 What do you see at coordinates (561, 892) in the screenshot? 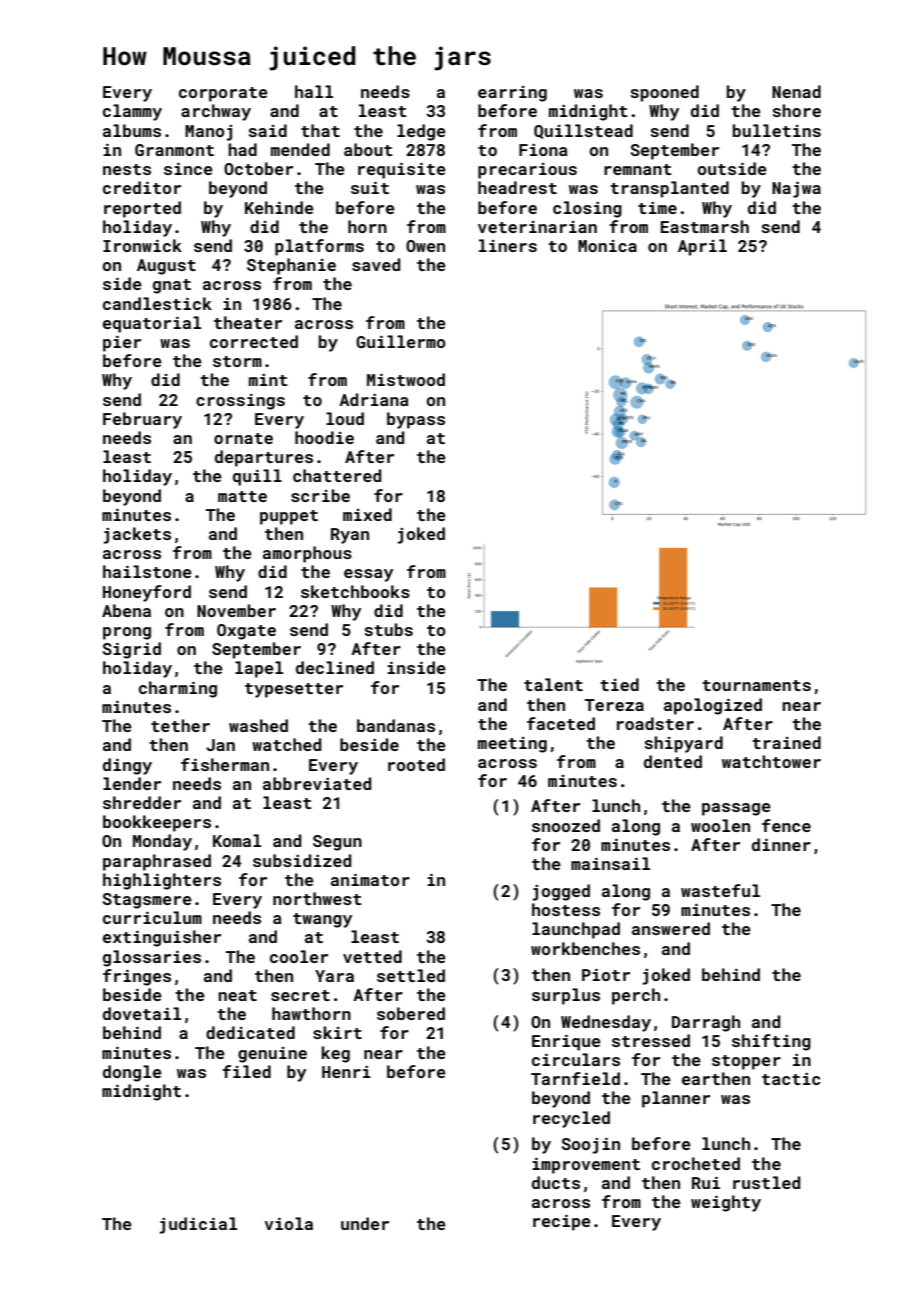
I see `jogged` at bounding box center [561, 892].
